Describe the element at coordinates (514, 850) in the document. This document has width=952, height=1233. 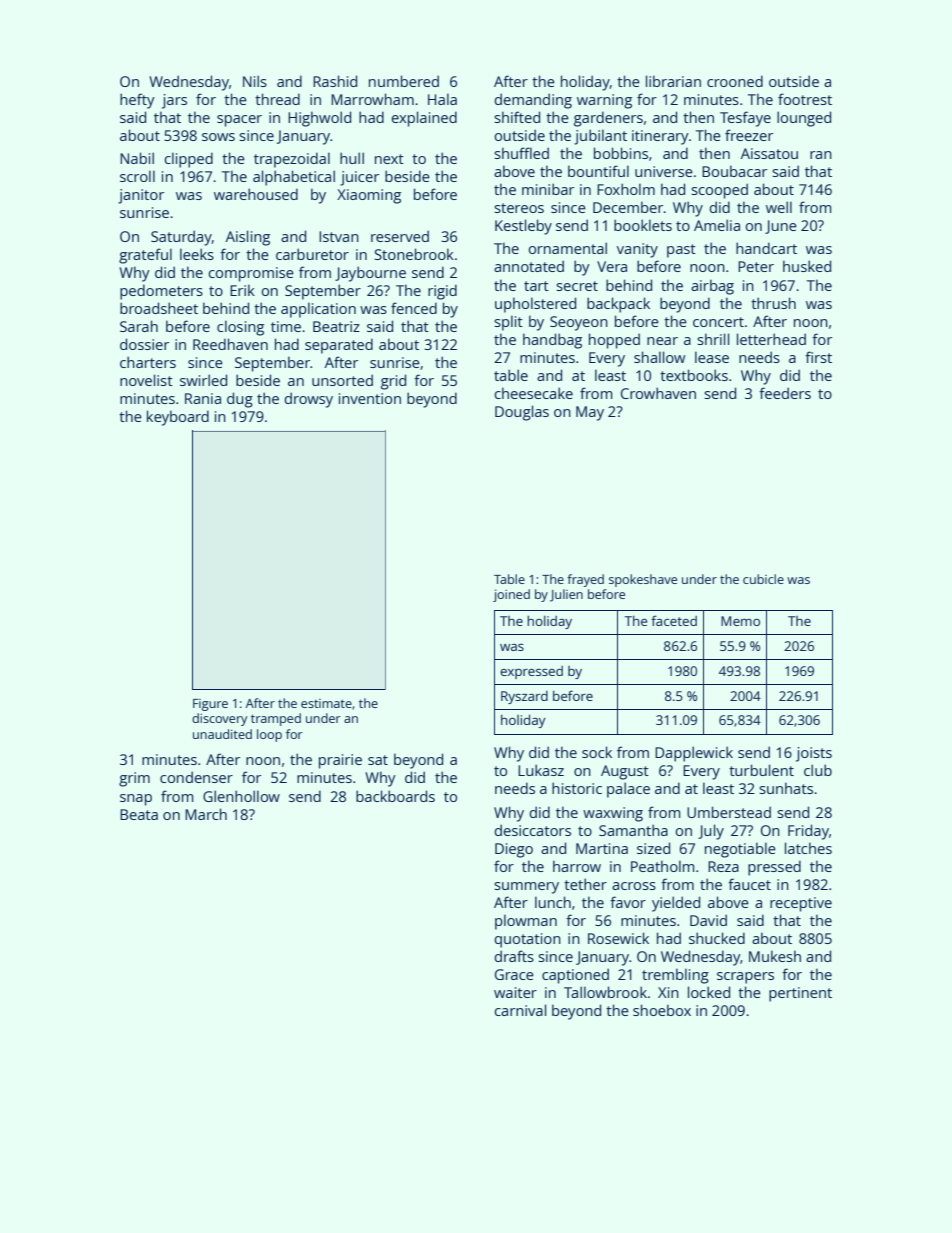
I see `Diego` at that location.
